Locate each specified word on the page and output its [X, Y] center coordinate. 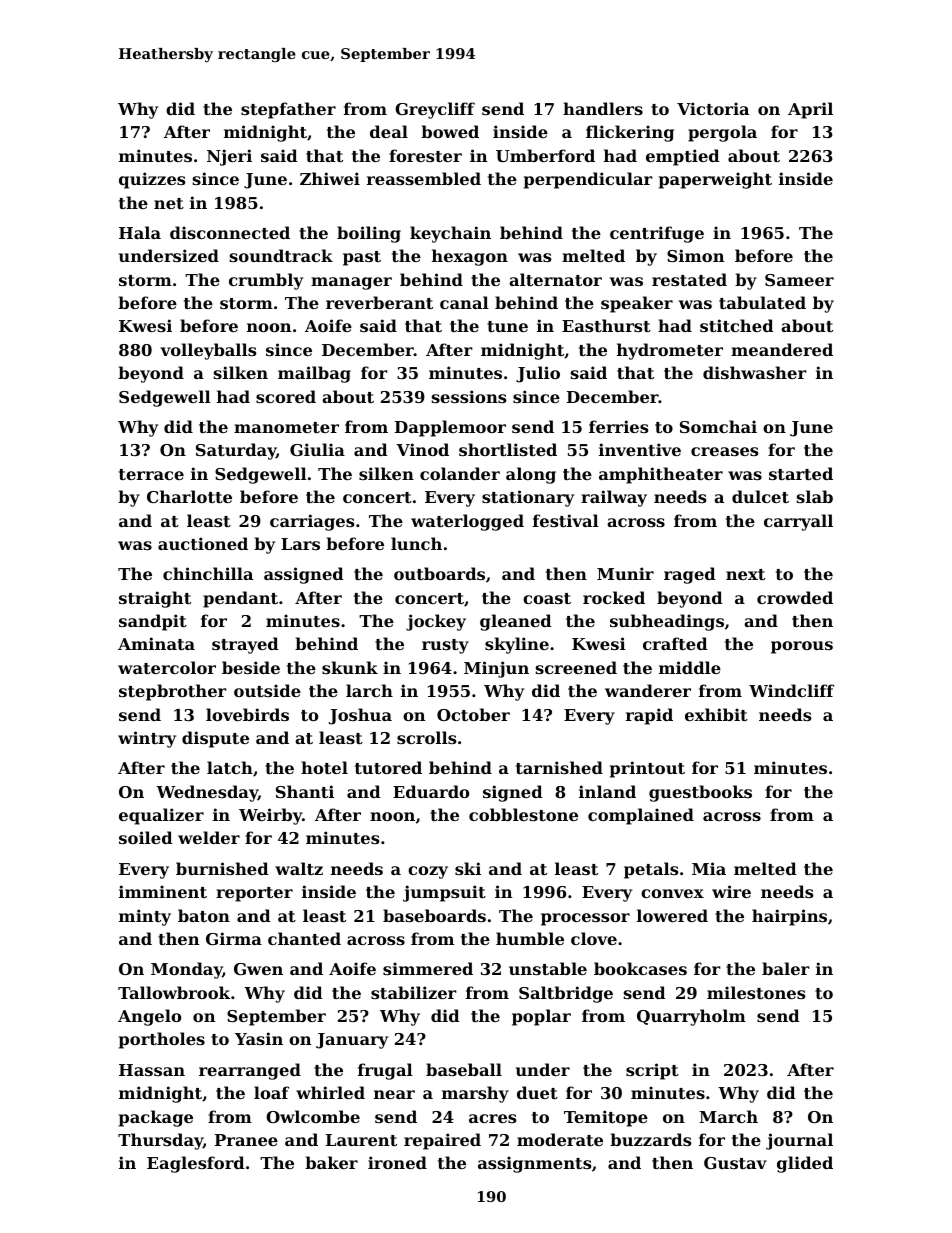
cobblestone [523, 814]
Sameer [799, 280]
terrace [151, 474]
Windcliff [791, 690]
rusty [445, 646]
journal [799, 1141]
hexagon [470, 257]
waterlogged [467, 522]
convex [672, 893]
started [801, 473]
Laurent [361, 1140]
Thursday [160, 1141]
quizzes [152, 180]
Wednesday [207, 793]
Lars [300, 544]
